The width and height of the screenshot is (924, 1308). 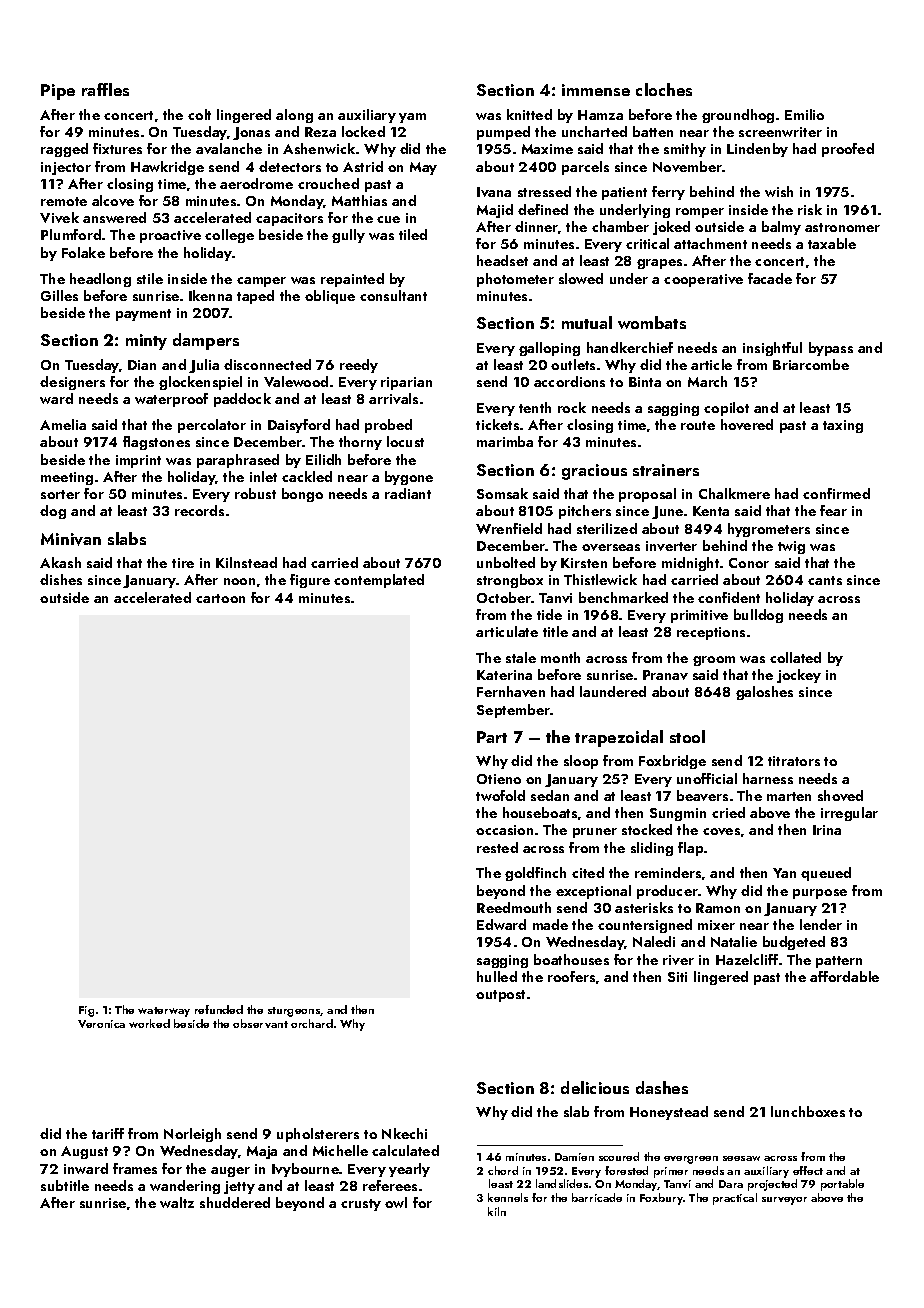 What do you see at coordinates (664, 89) in the screenshot?
I see `cloches` at bounding box center [664, 89].
